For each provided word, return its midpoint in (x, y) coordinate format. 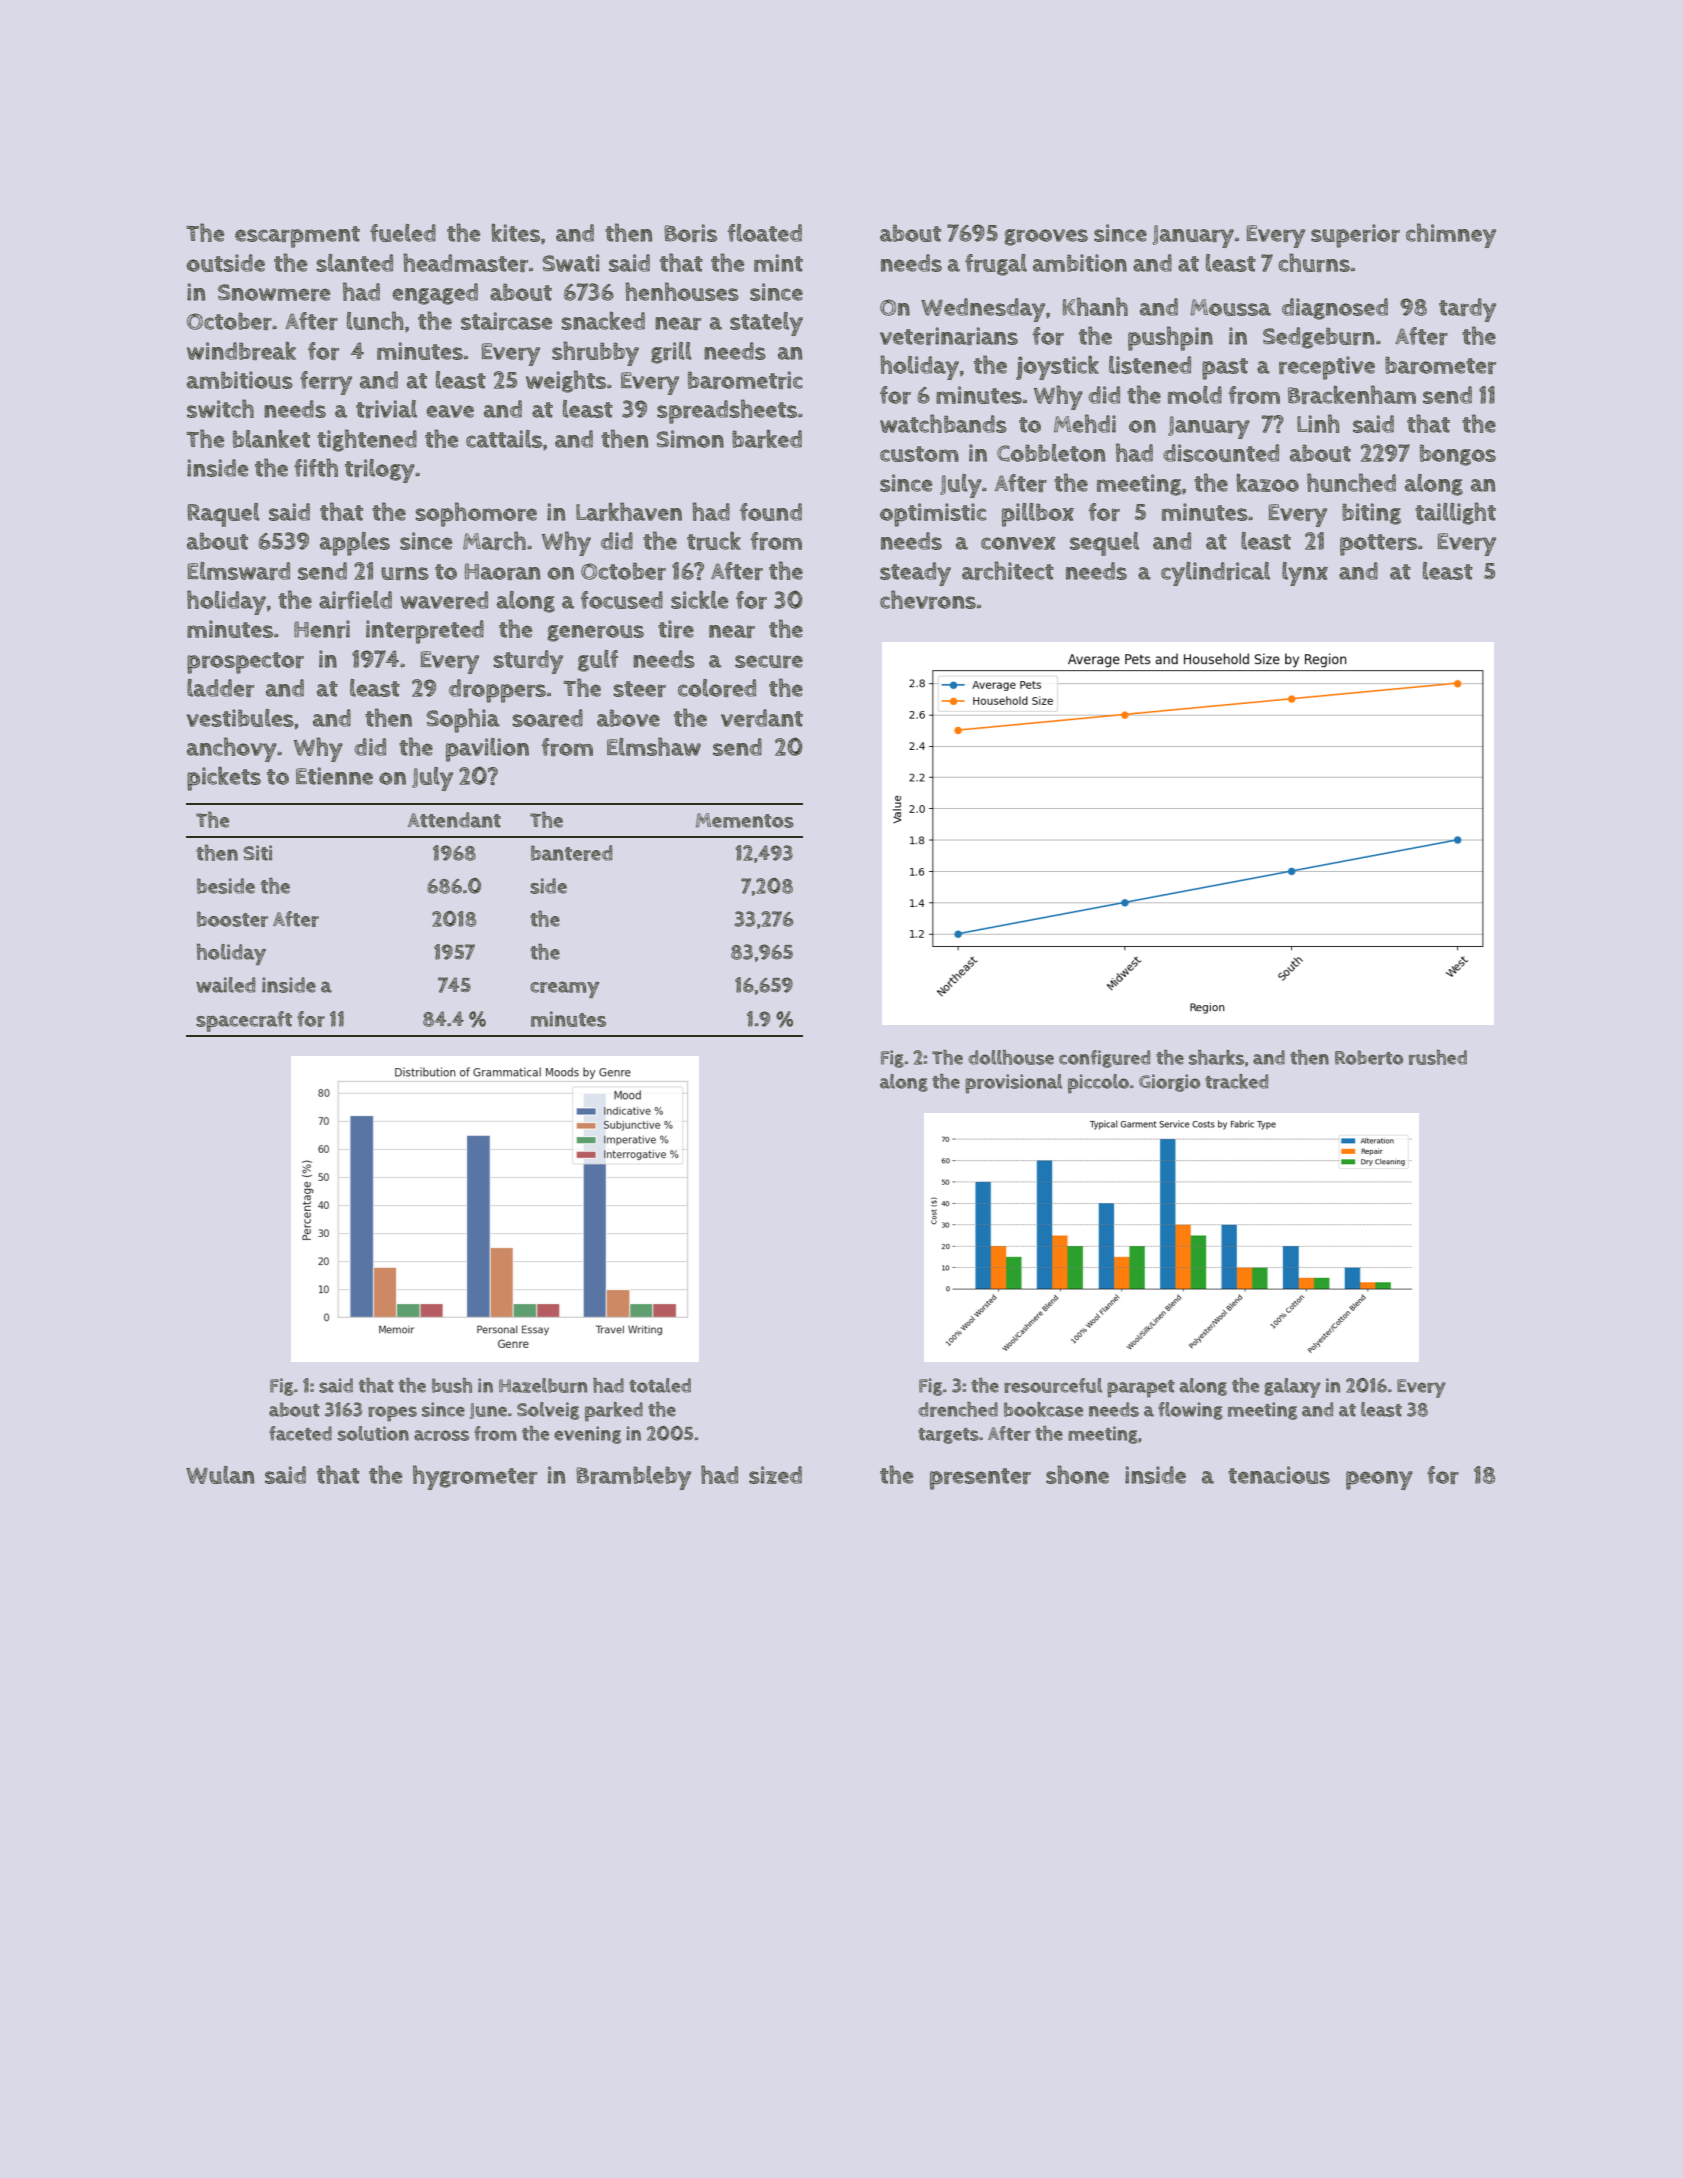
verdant (762, 718)
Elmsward (239, 571)
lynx (1305, 574)
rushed (1438, 1057)
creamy (564, 989)
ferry (326, 383)
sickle (699, 599)
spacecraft (244, 1021)
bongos (1458, 455)
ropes (392, 1414)
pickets (224, 778)
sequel (1104, 544)
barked (767, 439)
